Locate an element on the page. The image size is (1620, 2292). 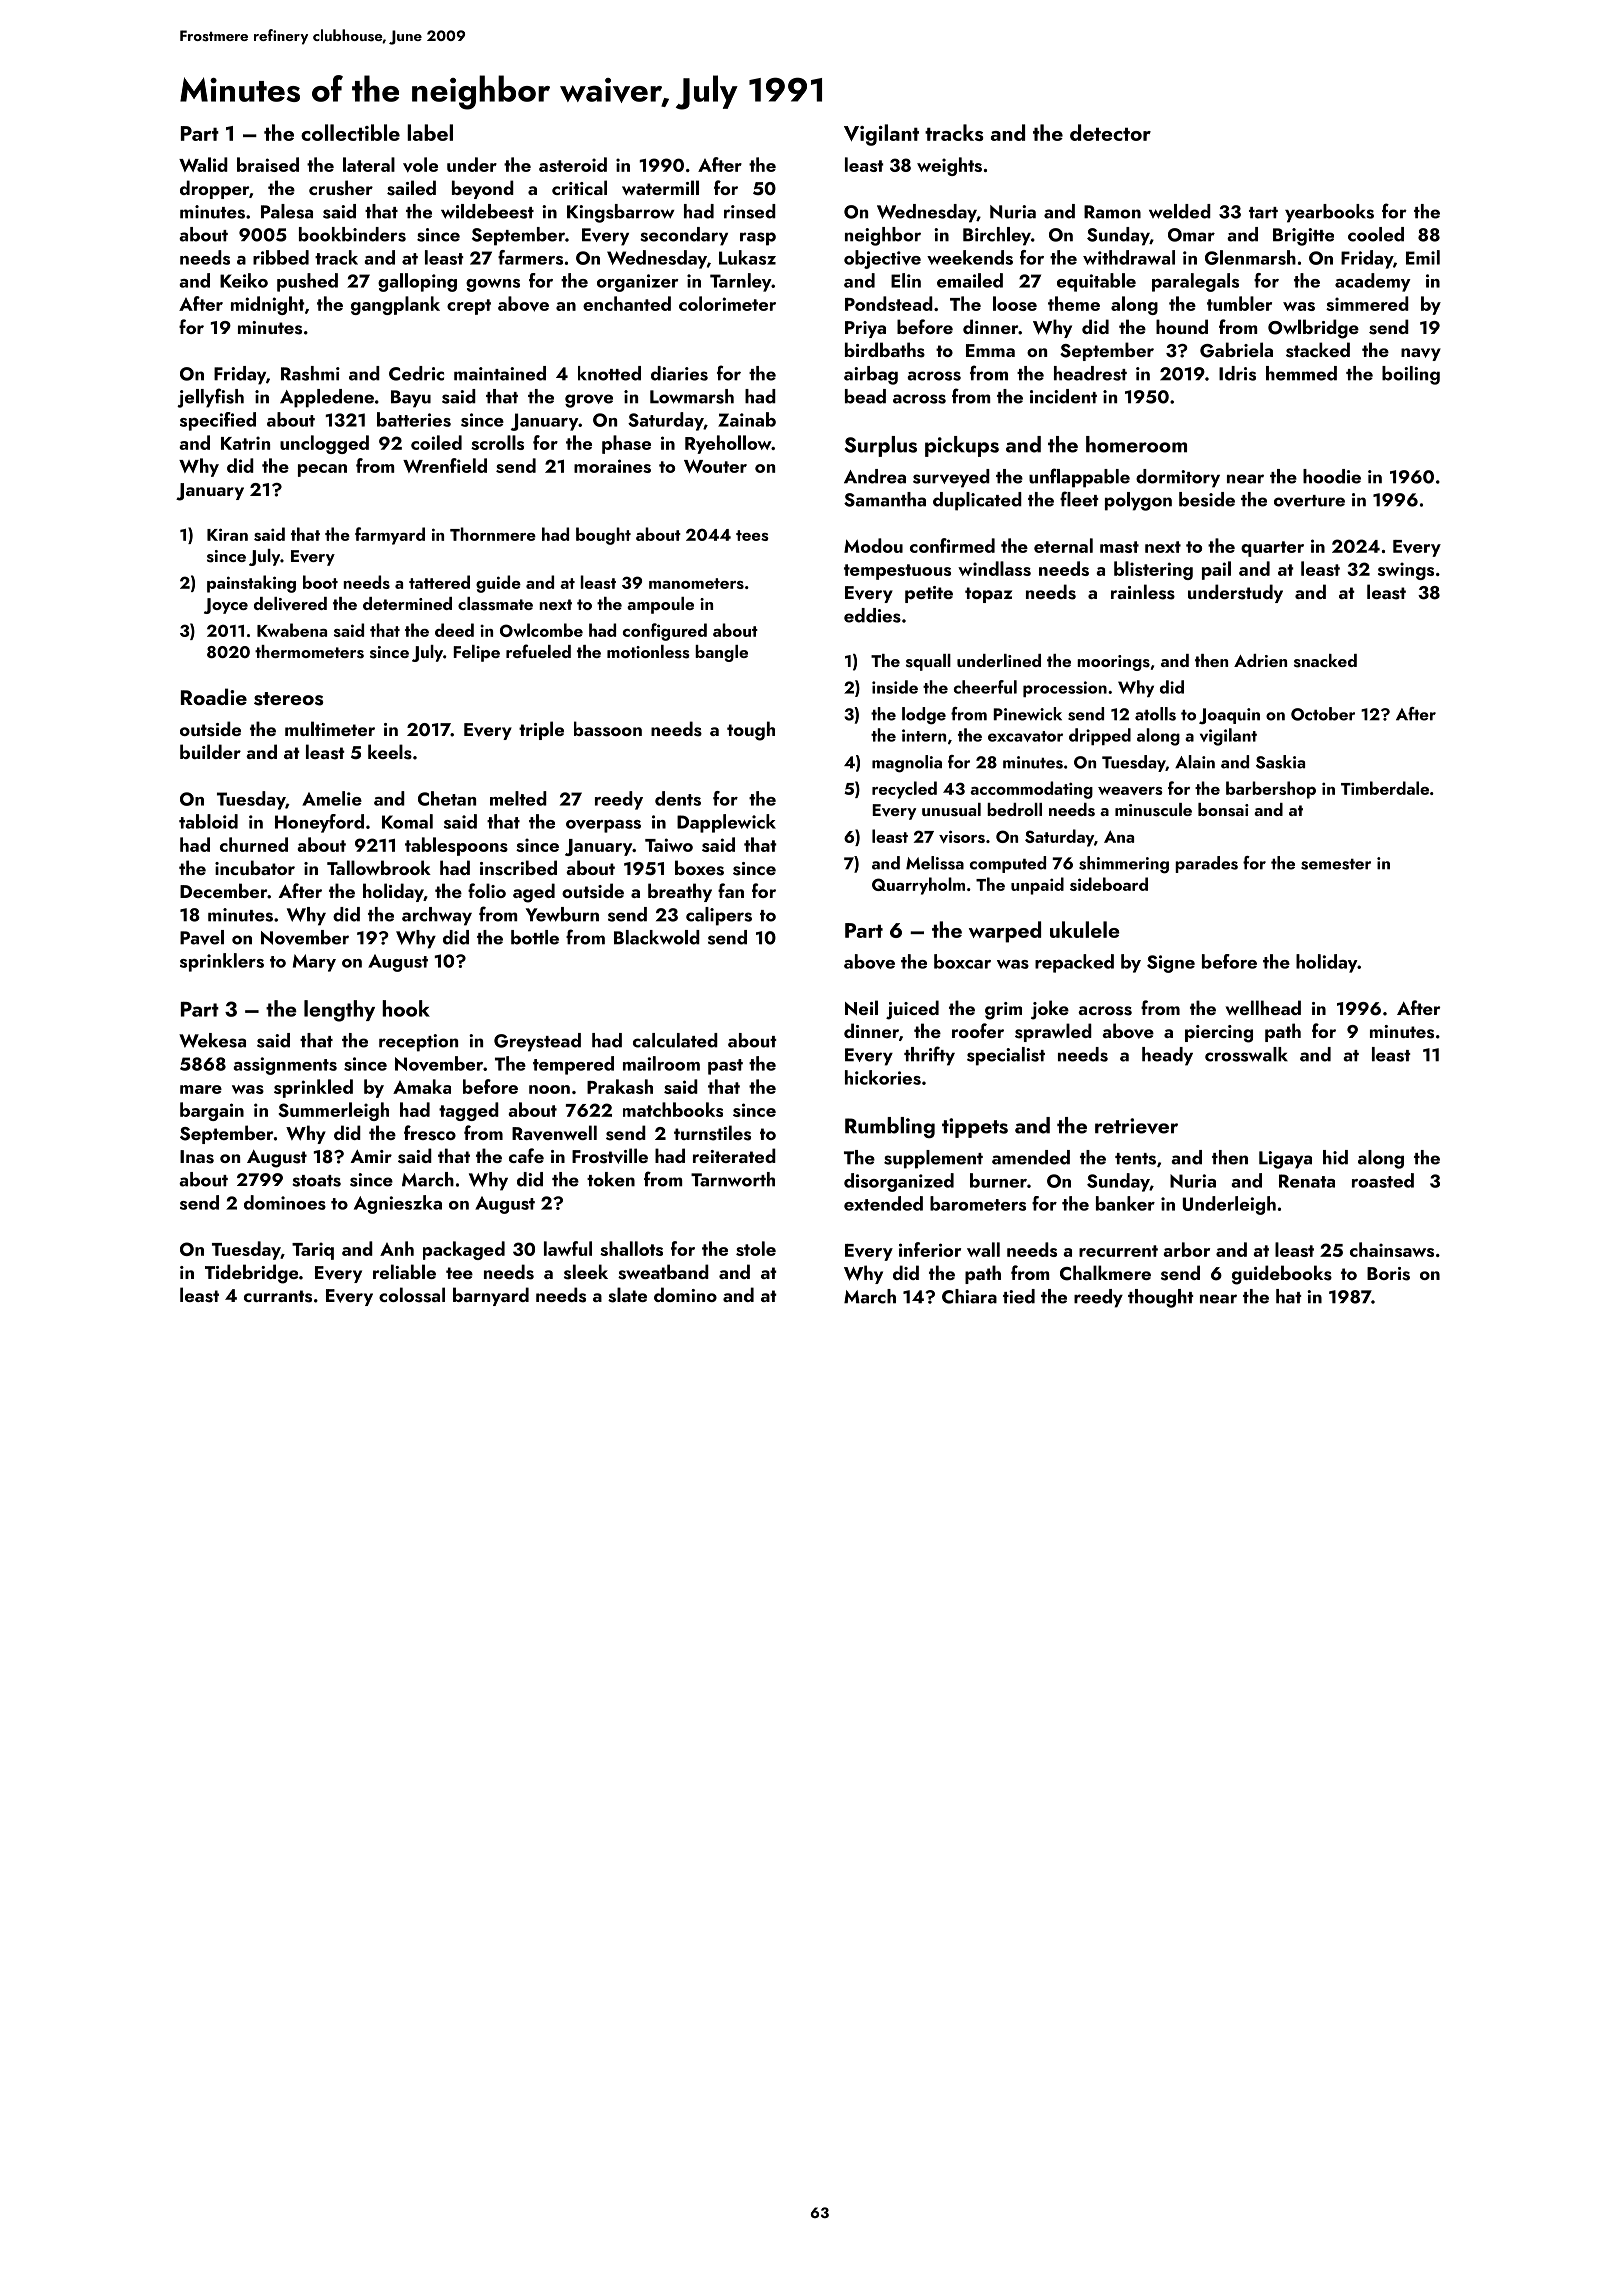
visors is located at coordinates (962, 836).
